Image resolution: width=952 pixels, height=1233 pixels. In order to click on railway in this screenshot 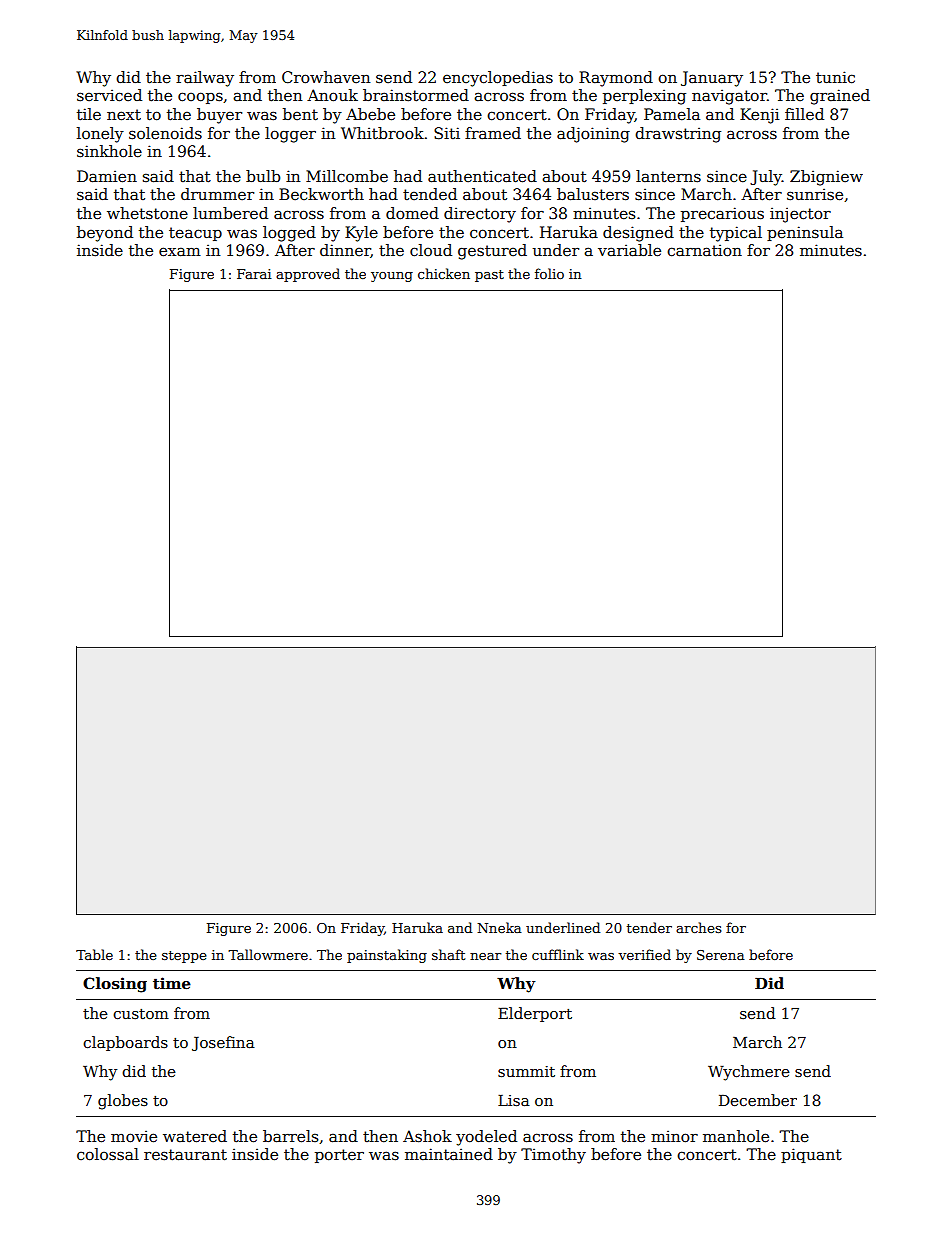, I will do `click(205, 79)`.
